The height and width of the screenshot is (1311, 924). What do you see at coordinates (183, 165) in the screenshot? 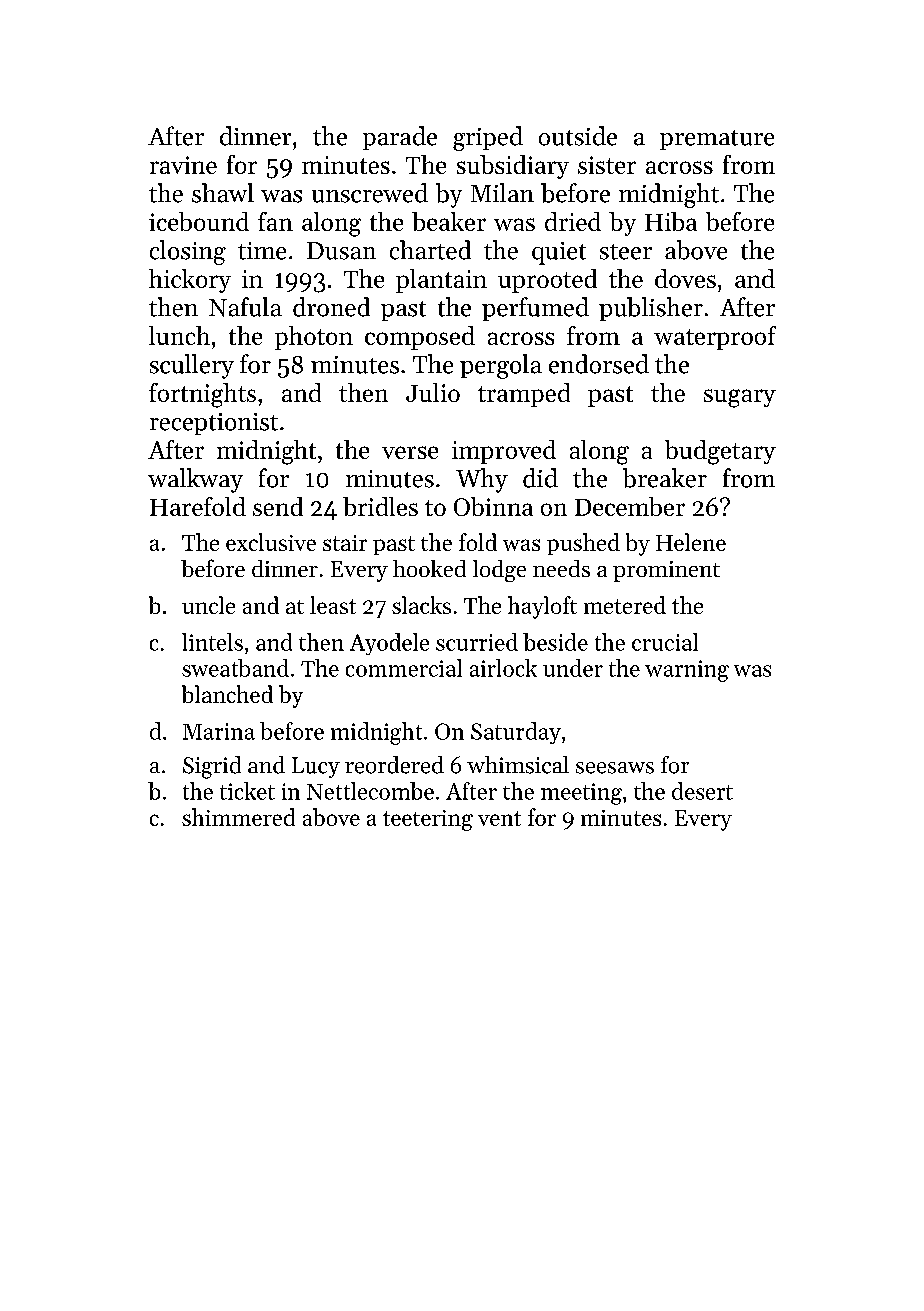
I see `ravine` at bounding box center [183, 165].
